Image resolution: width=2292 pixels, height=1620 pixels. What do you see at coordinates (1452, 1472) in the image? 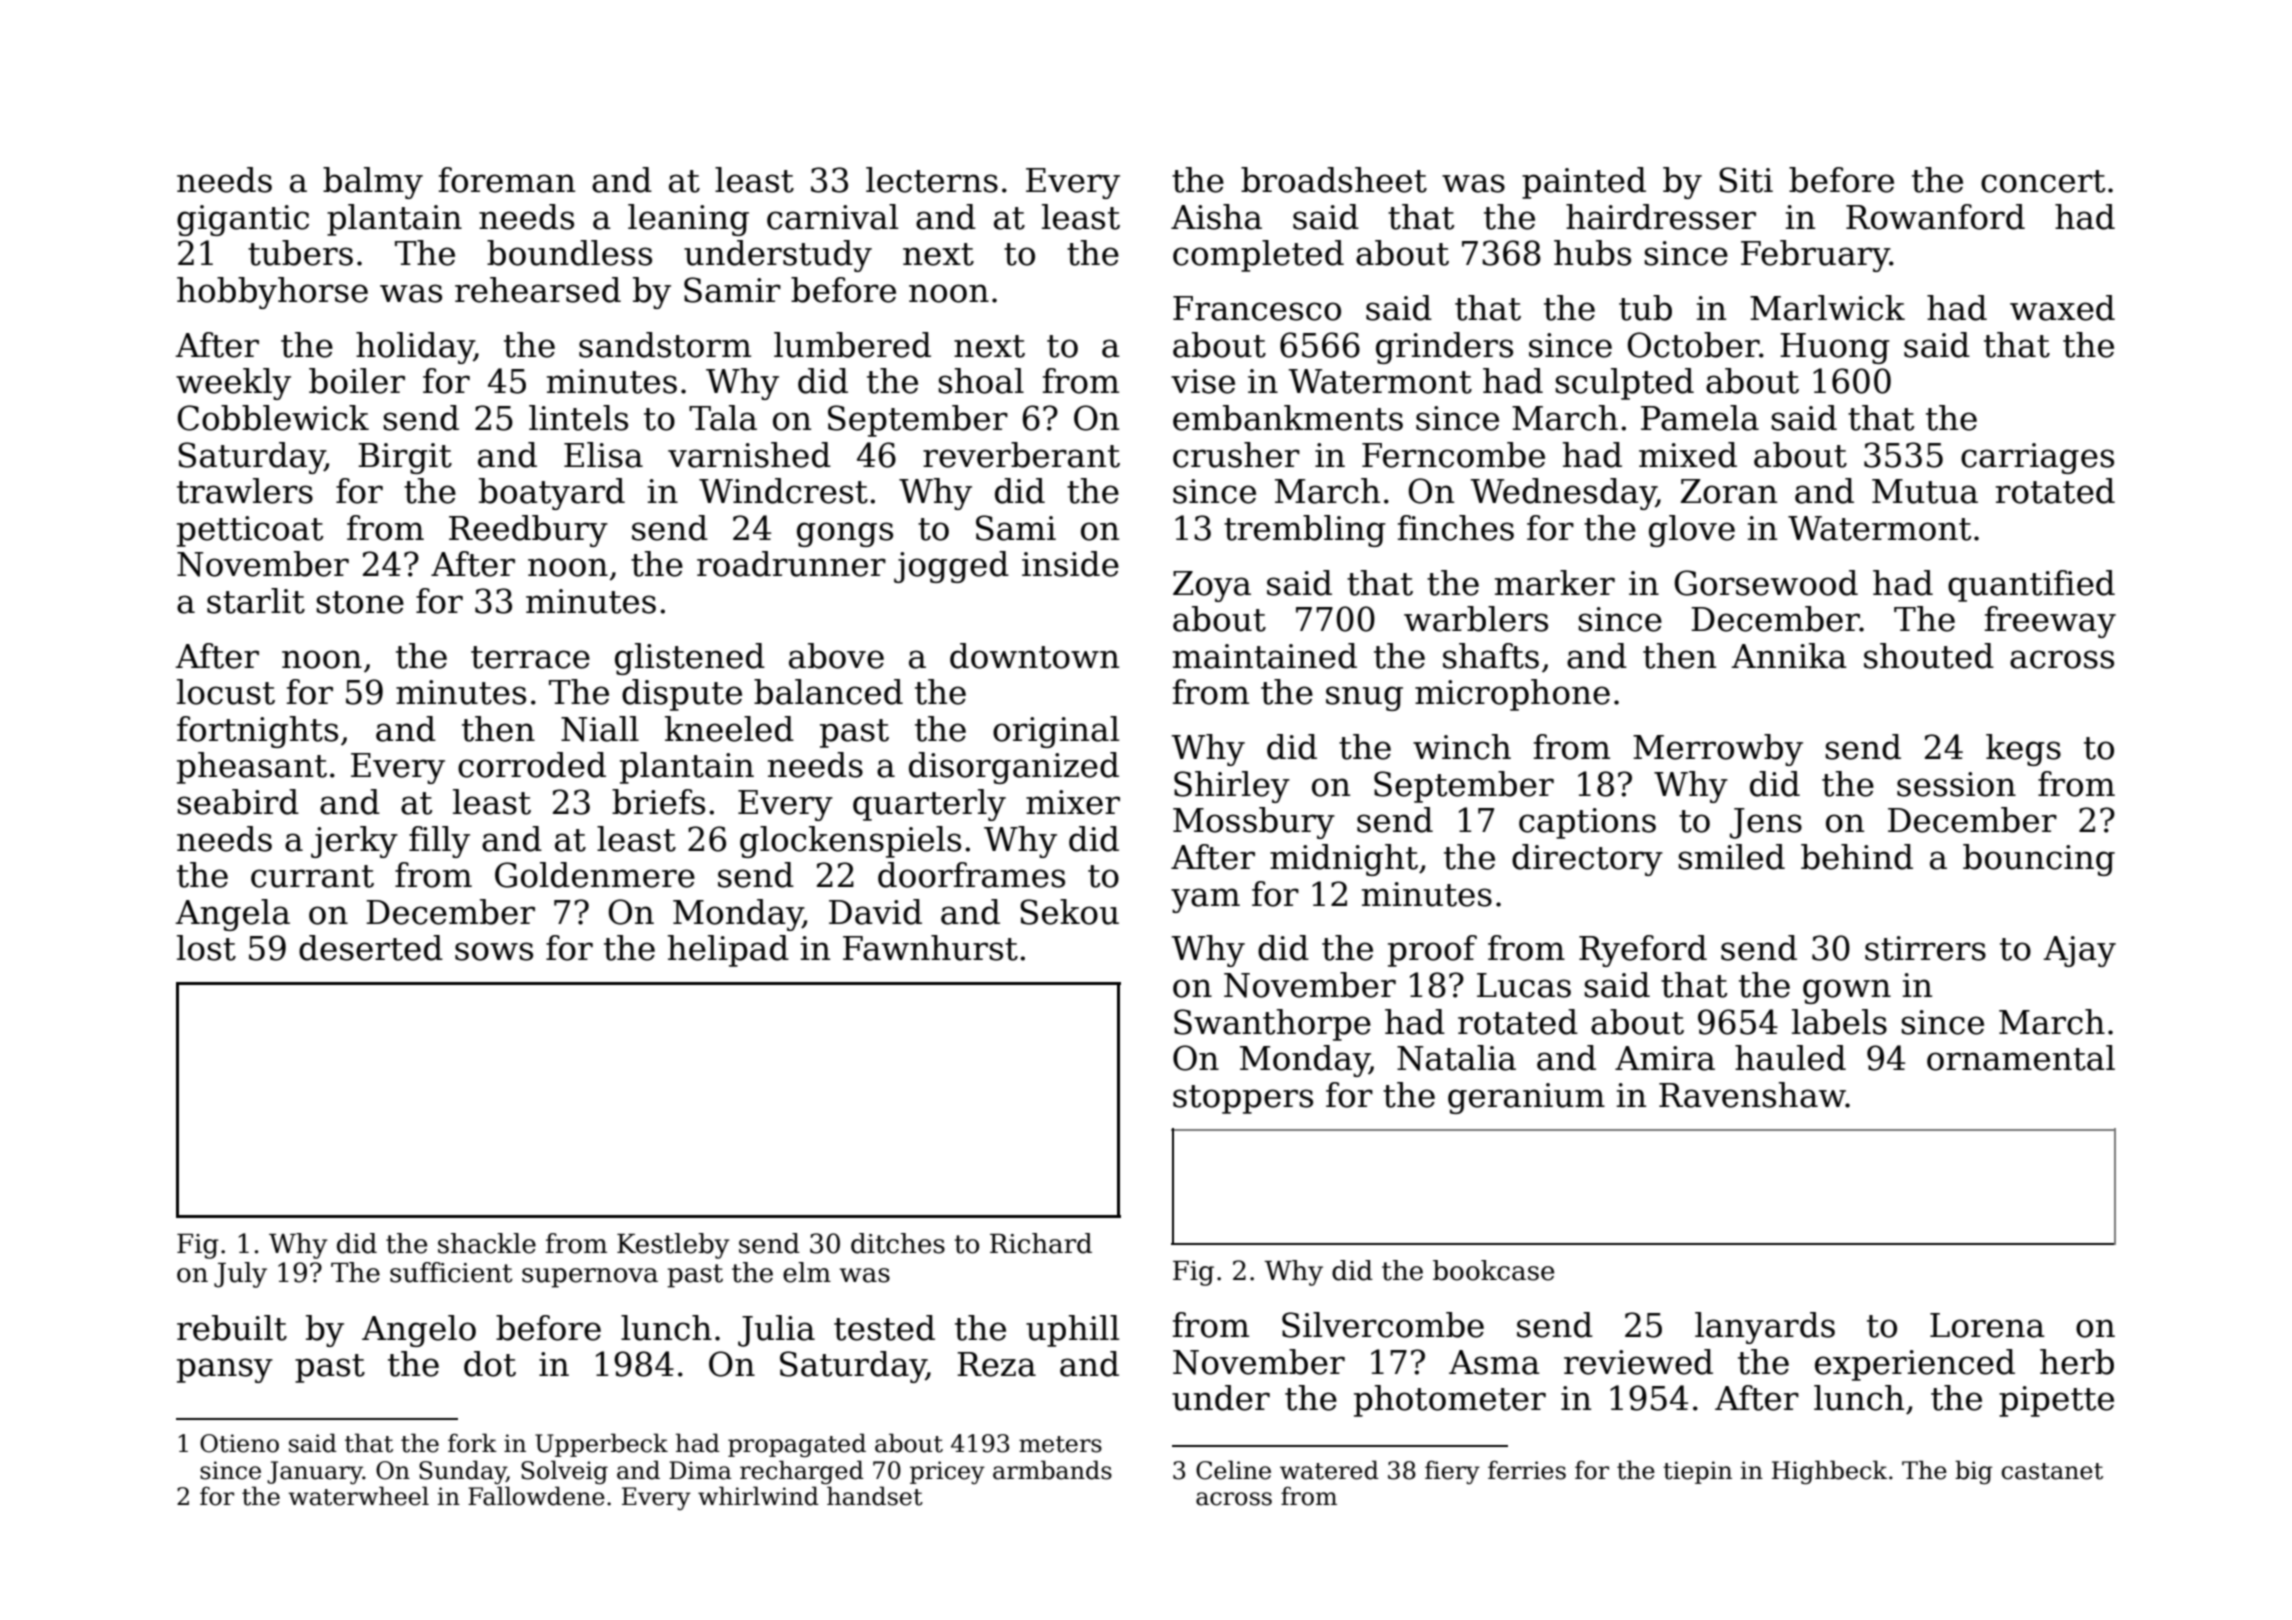
I see `fiery` at bounding box center [1452, 1472].
